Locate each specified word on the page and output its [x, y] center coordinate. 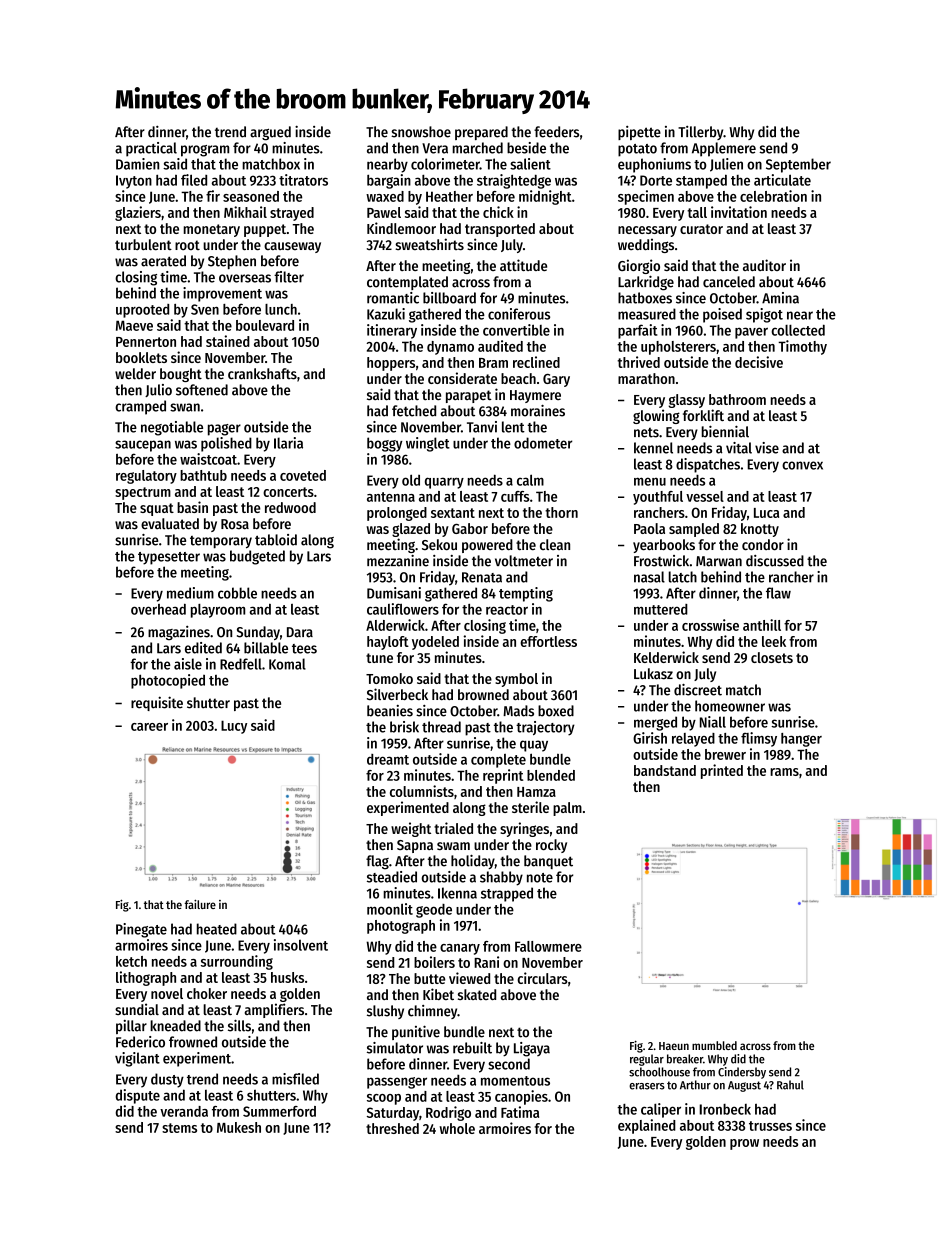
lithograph [146, 978]
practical [151, 149]
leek [774, 641]
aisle [188, 664]
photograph [401, 927]
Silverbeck [397, 694]
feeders [556, 132]
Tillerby [700, 133]
